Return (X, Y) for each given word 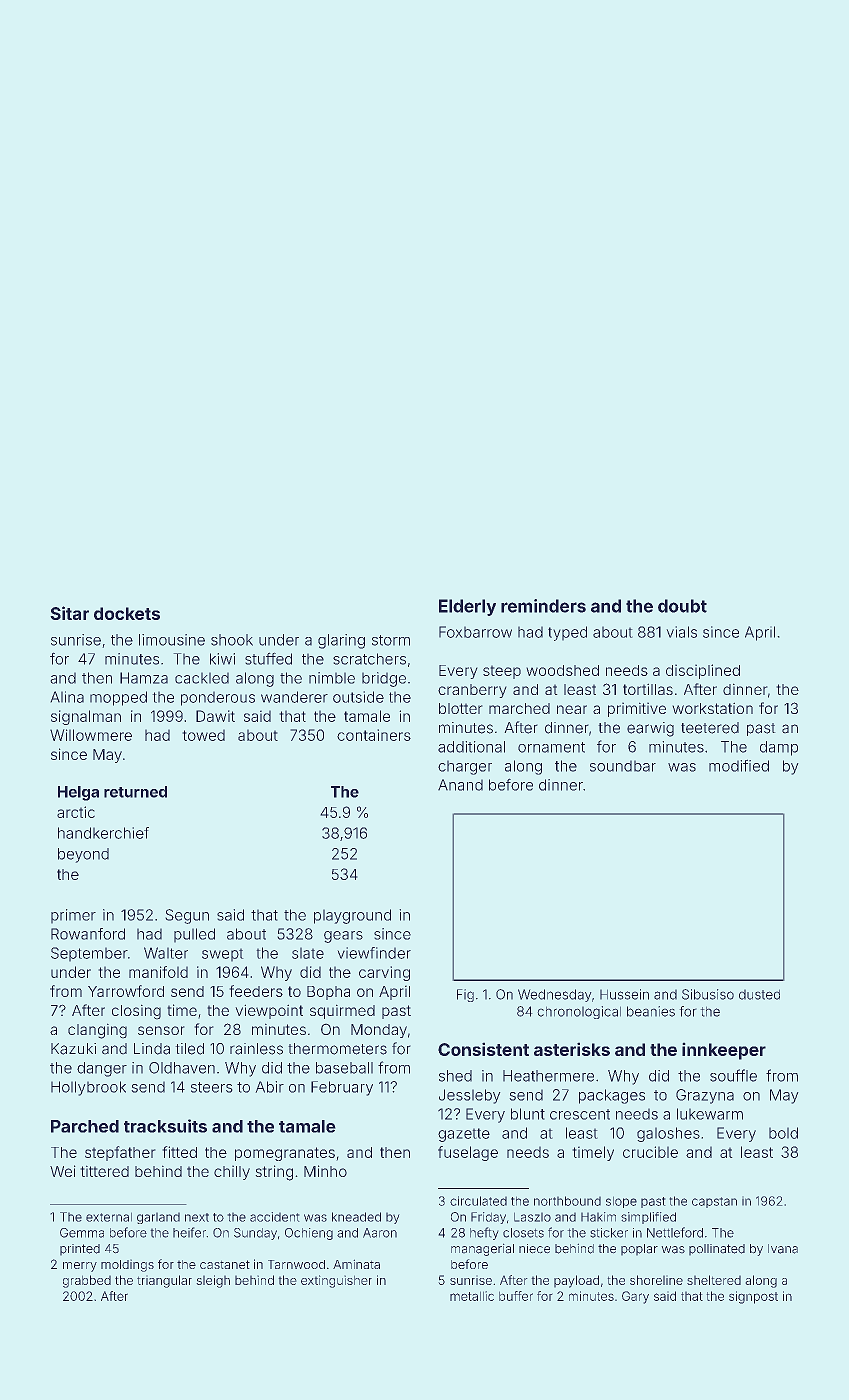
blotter (461, 708)
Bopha (328, 993)
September (89, 954)
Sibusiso (708, 994)
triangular (164, 1281)
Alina (67, 697)
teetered (710, 728)
